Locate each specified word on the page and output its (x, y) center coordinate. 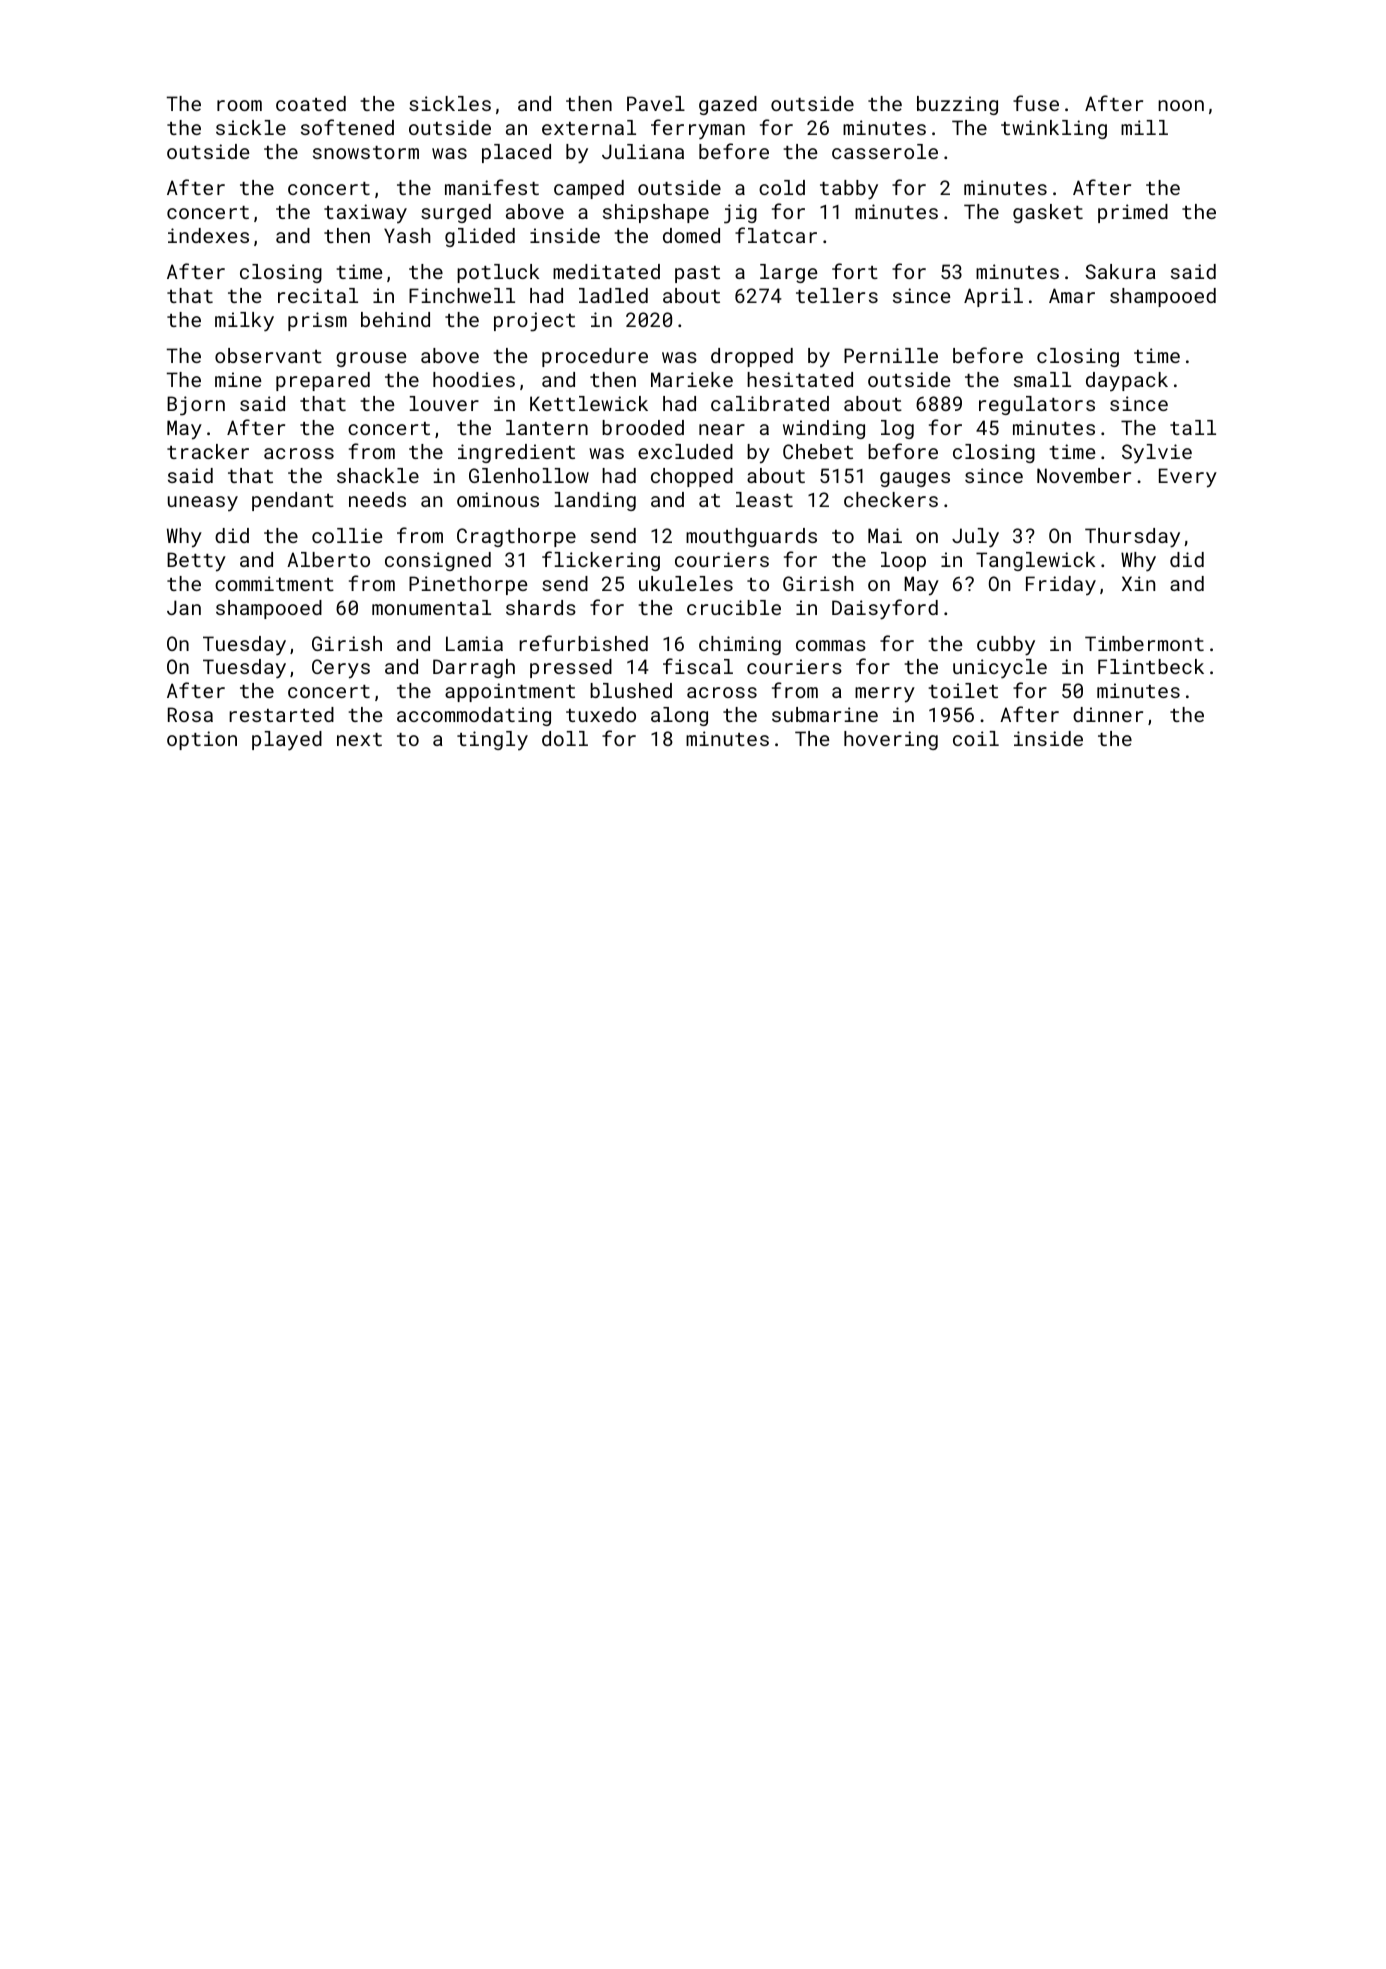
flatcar (776, 235)
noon (1181, 105)
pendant (293, 501)
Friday (1061, 585)
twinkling (1054, 129)
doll (565, 738)
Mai (885, 535)
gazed (728, 105)
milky (244, 322)
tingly (492, 740)
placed (516, 153)
